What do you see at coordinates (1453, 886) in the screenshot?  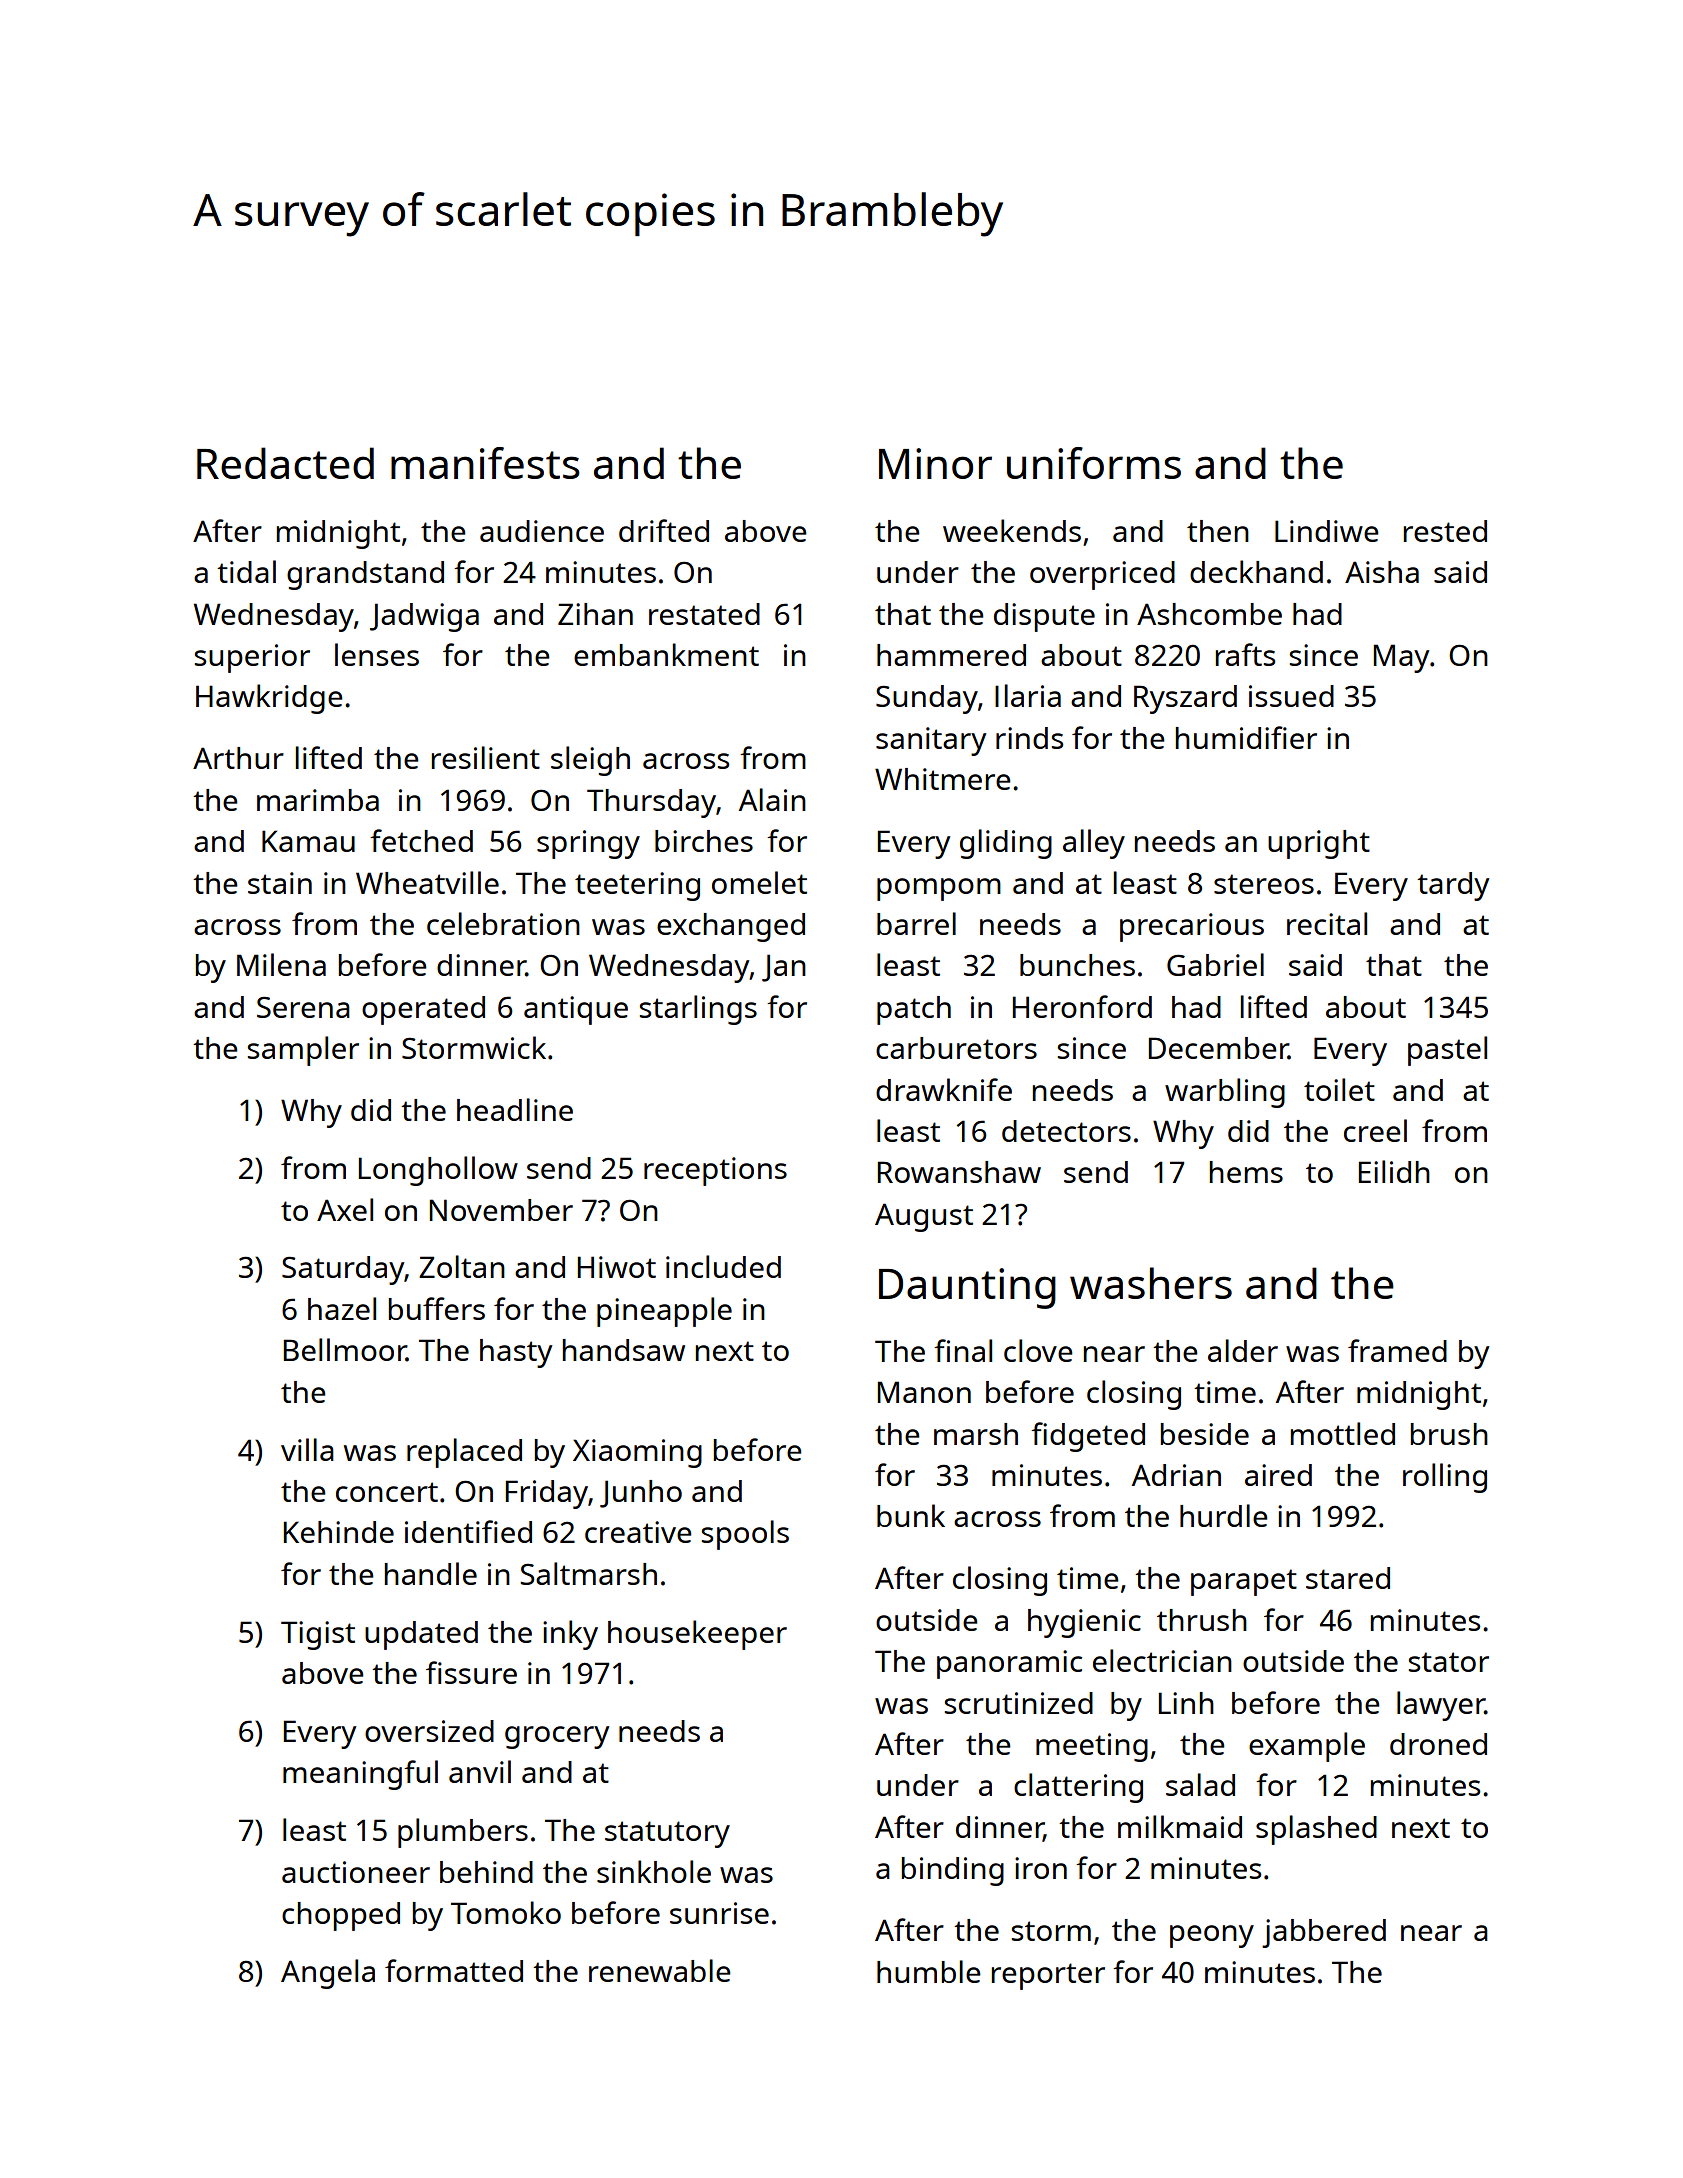 I see `tardy` at bounding box center [1453, 886].
